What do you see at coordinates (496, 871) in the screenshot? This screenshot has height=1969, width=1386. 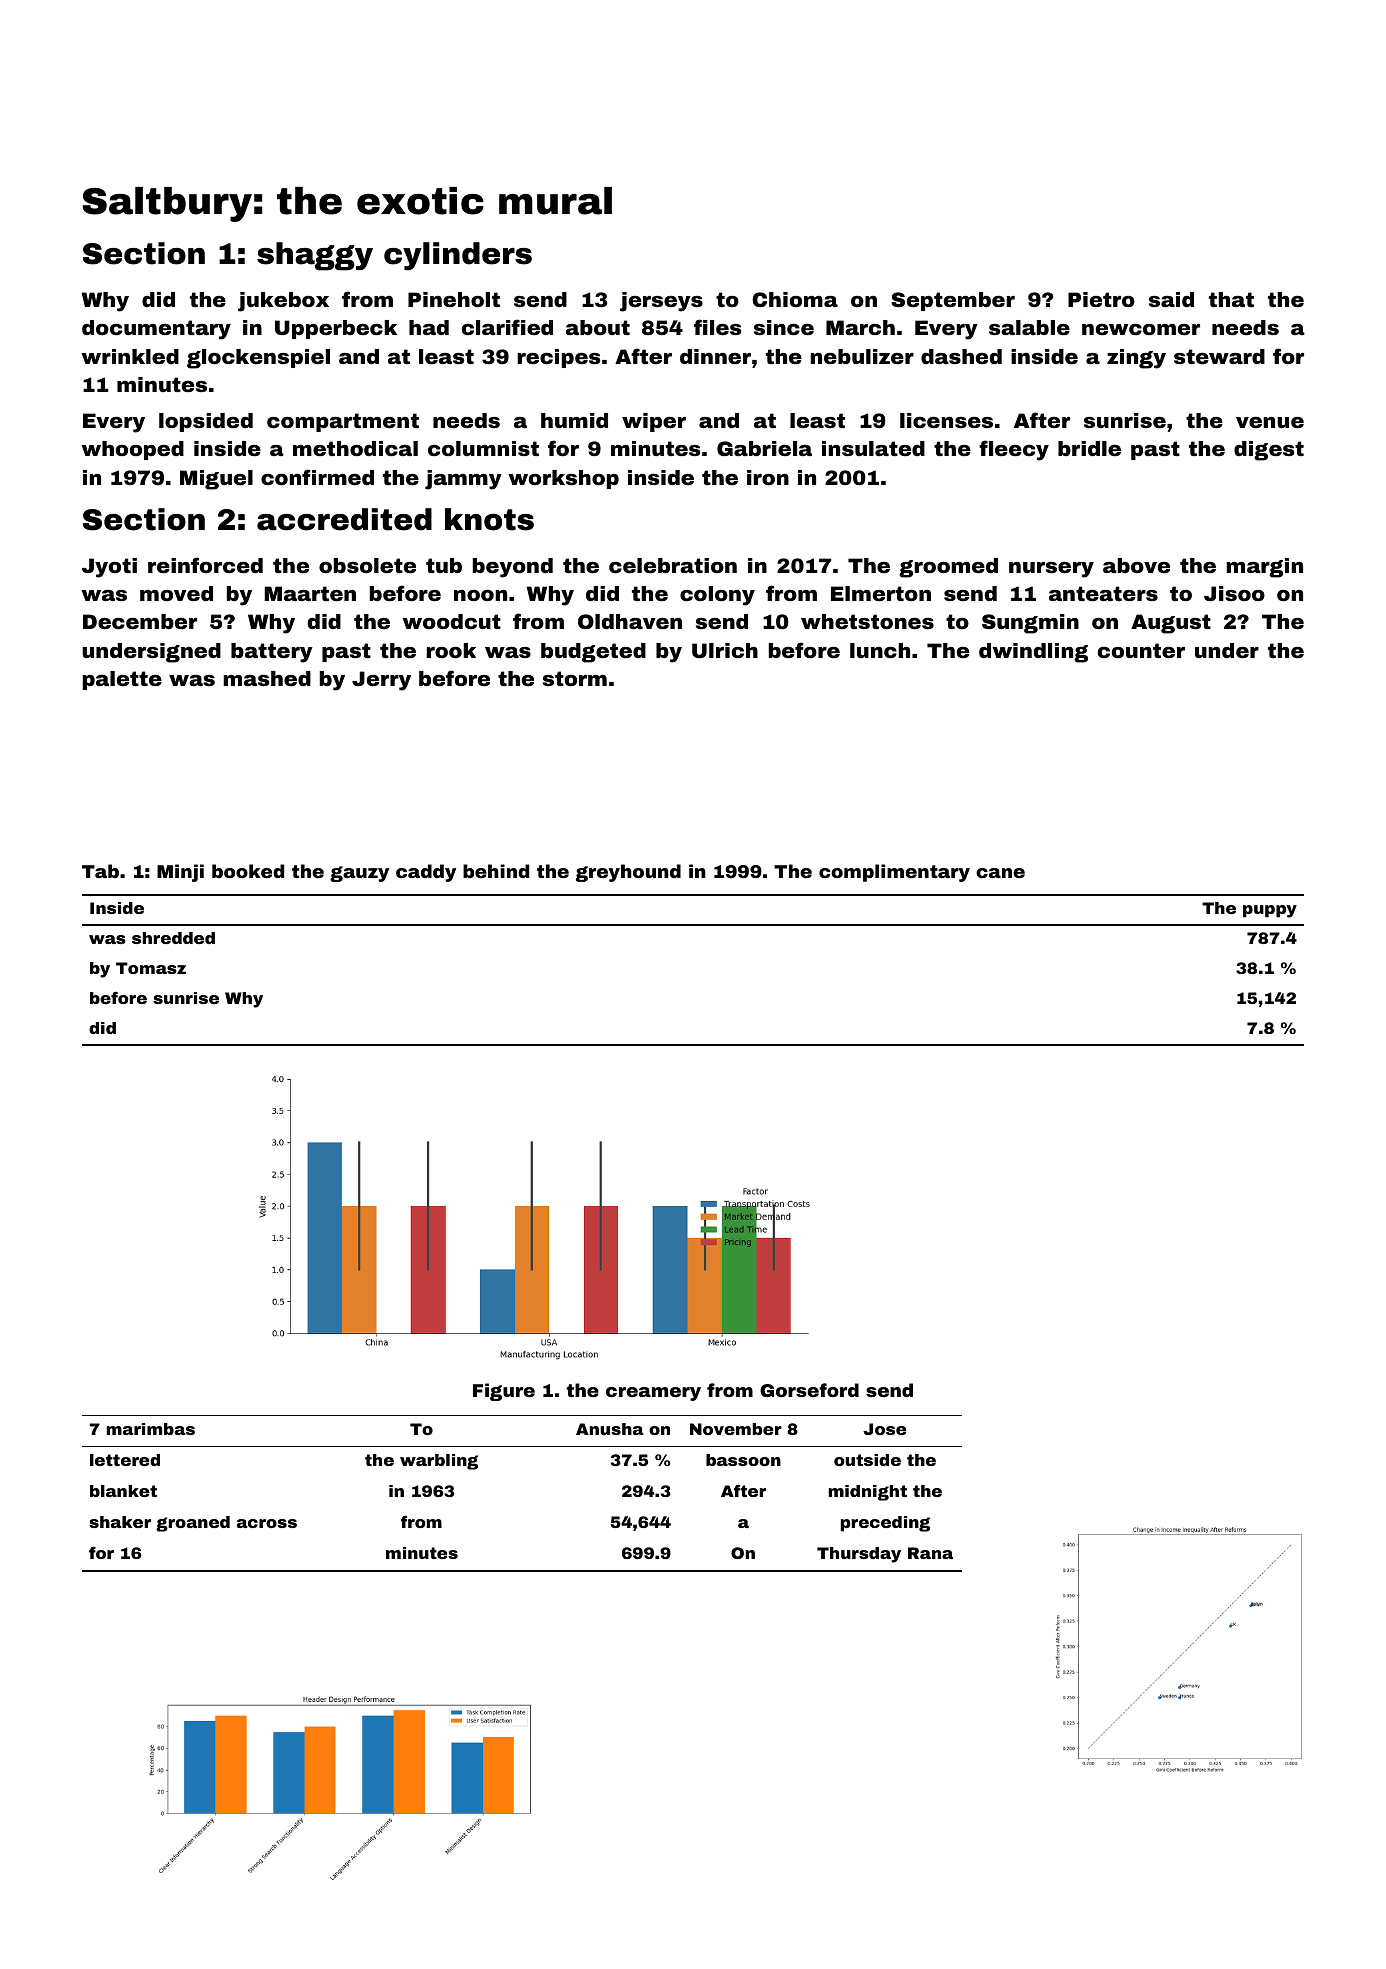 I see `behind` at bounding box center [496, 871].
